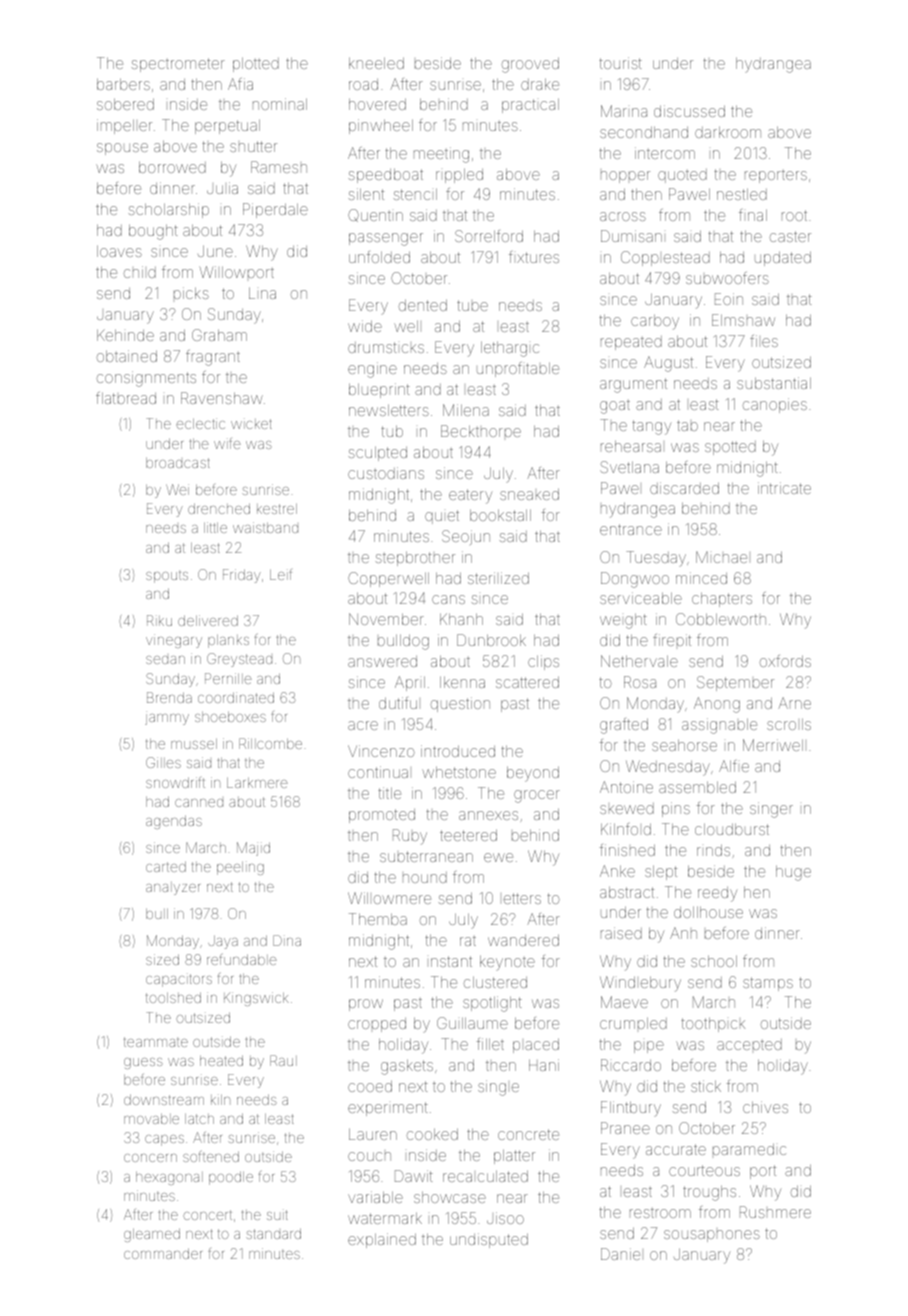  I want to click on quoted, so click(682, 176).
